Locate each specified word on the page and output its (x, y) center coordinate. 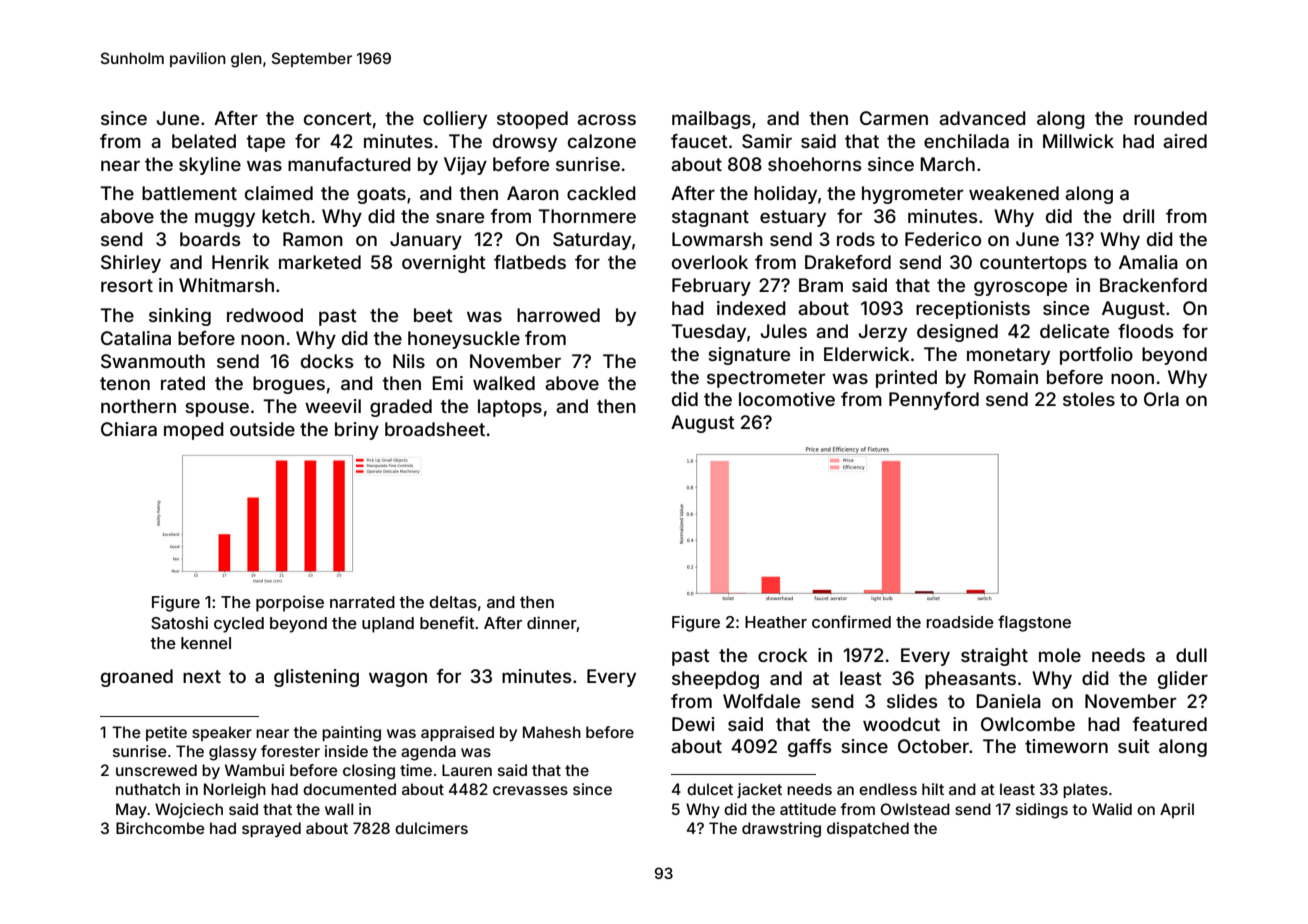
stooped (532, 120)
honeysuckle (464, 340)
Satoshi (179, 622)
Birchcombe (160, 828)
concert (338, 118)
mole (1060, 655)
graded (401, 408)
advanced (982, 118)
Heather (776, 622)
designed (957, 333)
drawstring (781, 830)
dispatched (868, 829)
